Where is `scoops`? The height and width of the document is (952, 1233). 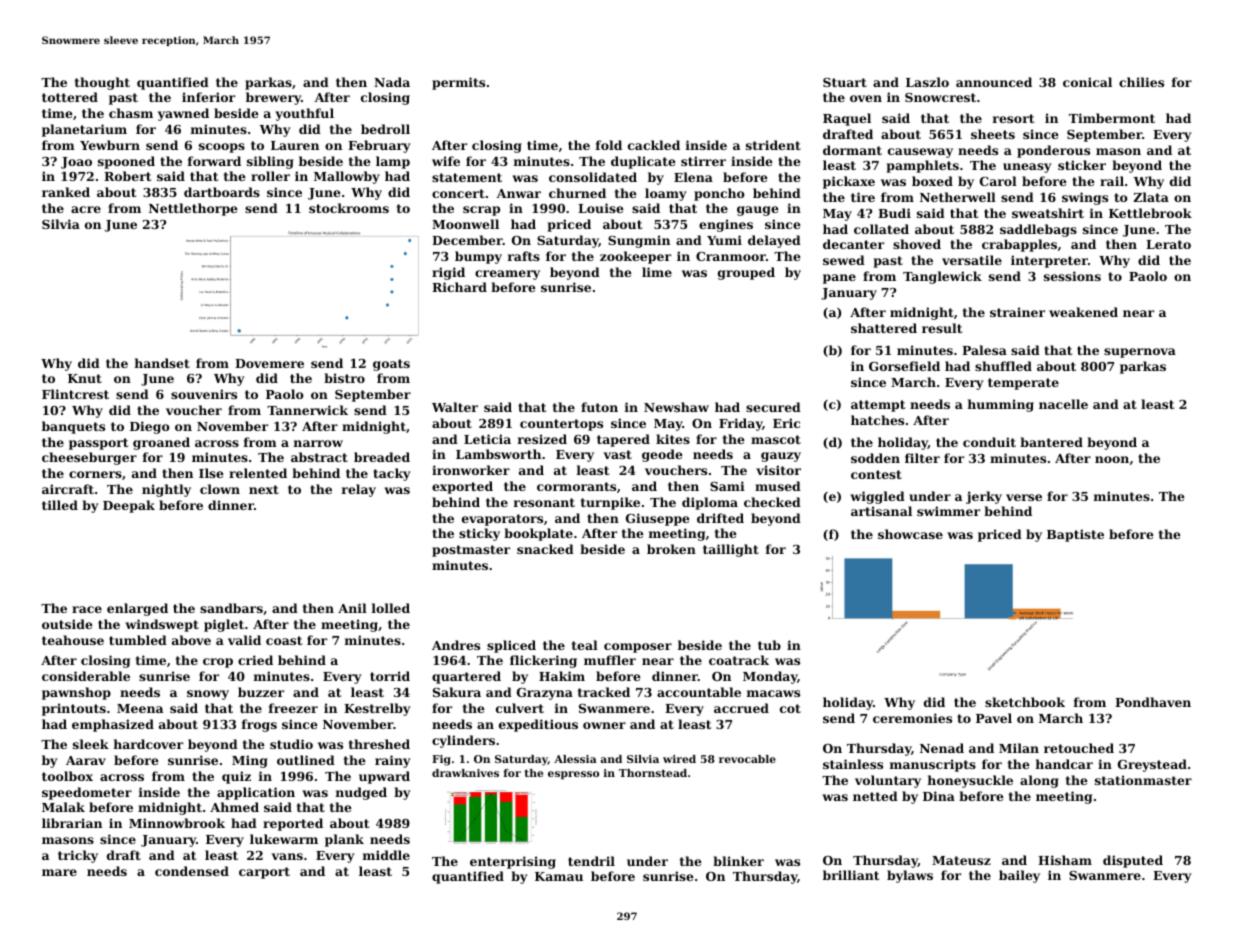
scoops is located at coordinates (222, 148).
